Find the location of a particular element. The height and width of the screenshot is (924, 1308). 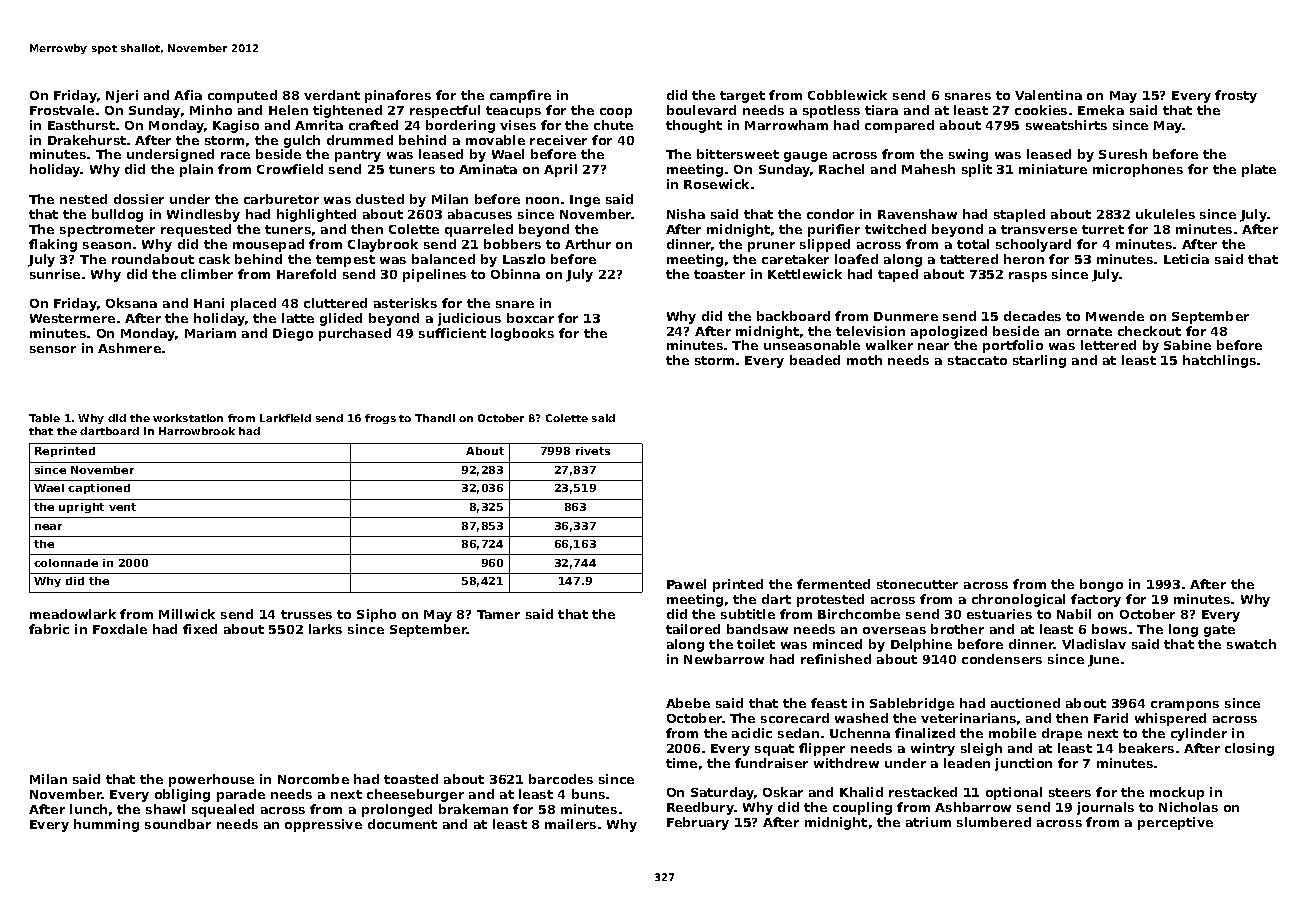

boxcar is located at coordinates (530, 318).
